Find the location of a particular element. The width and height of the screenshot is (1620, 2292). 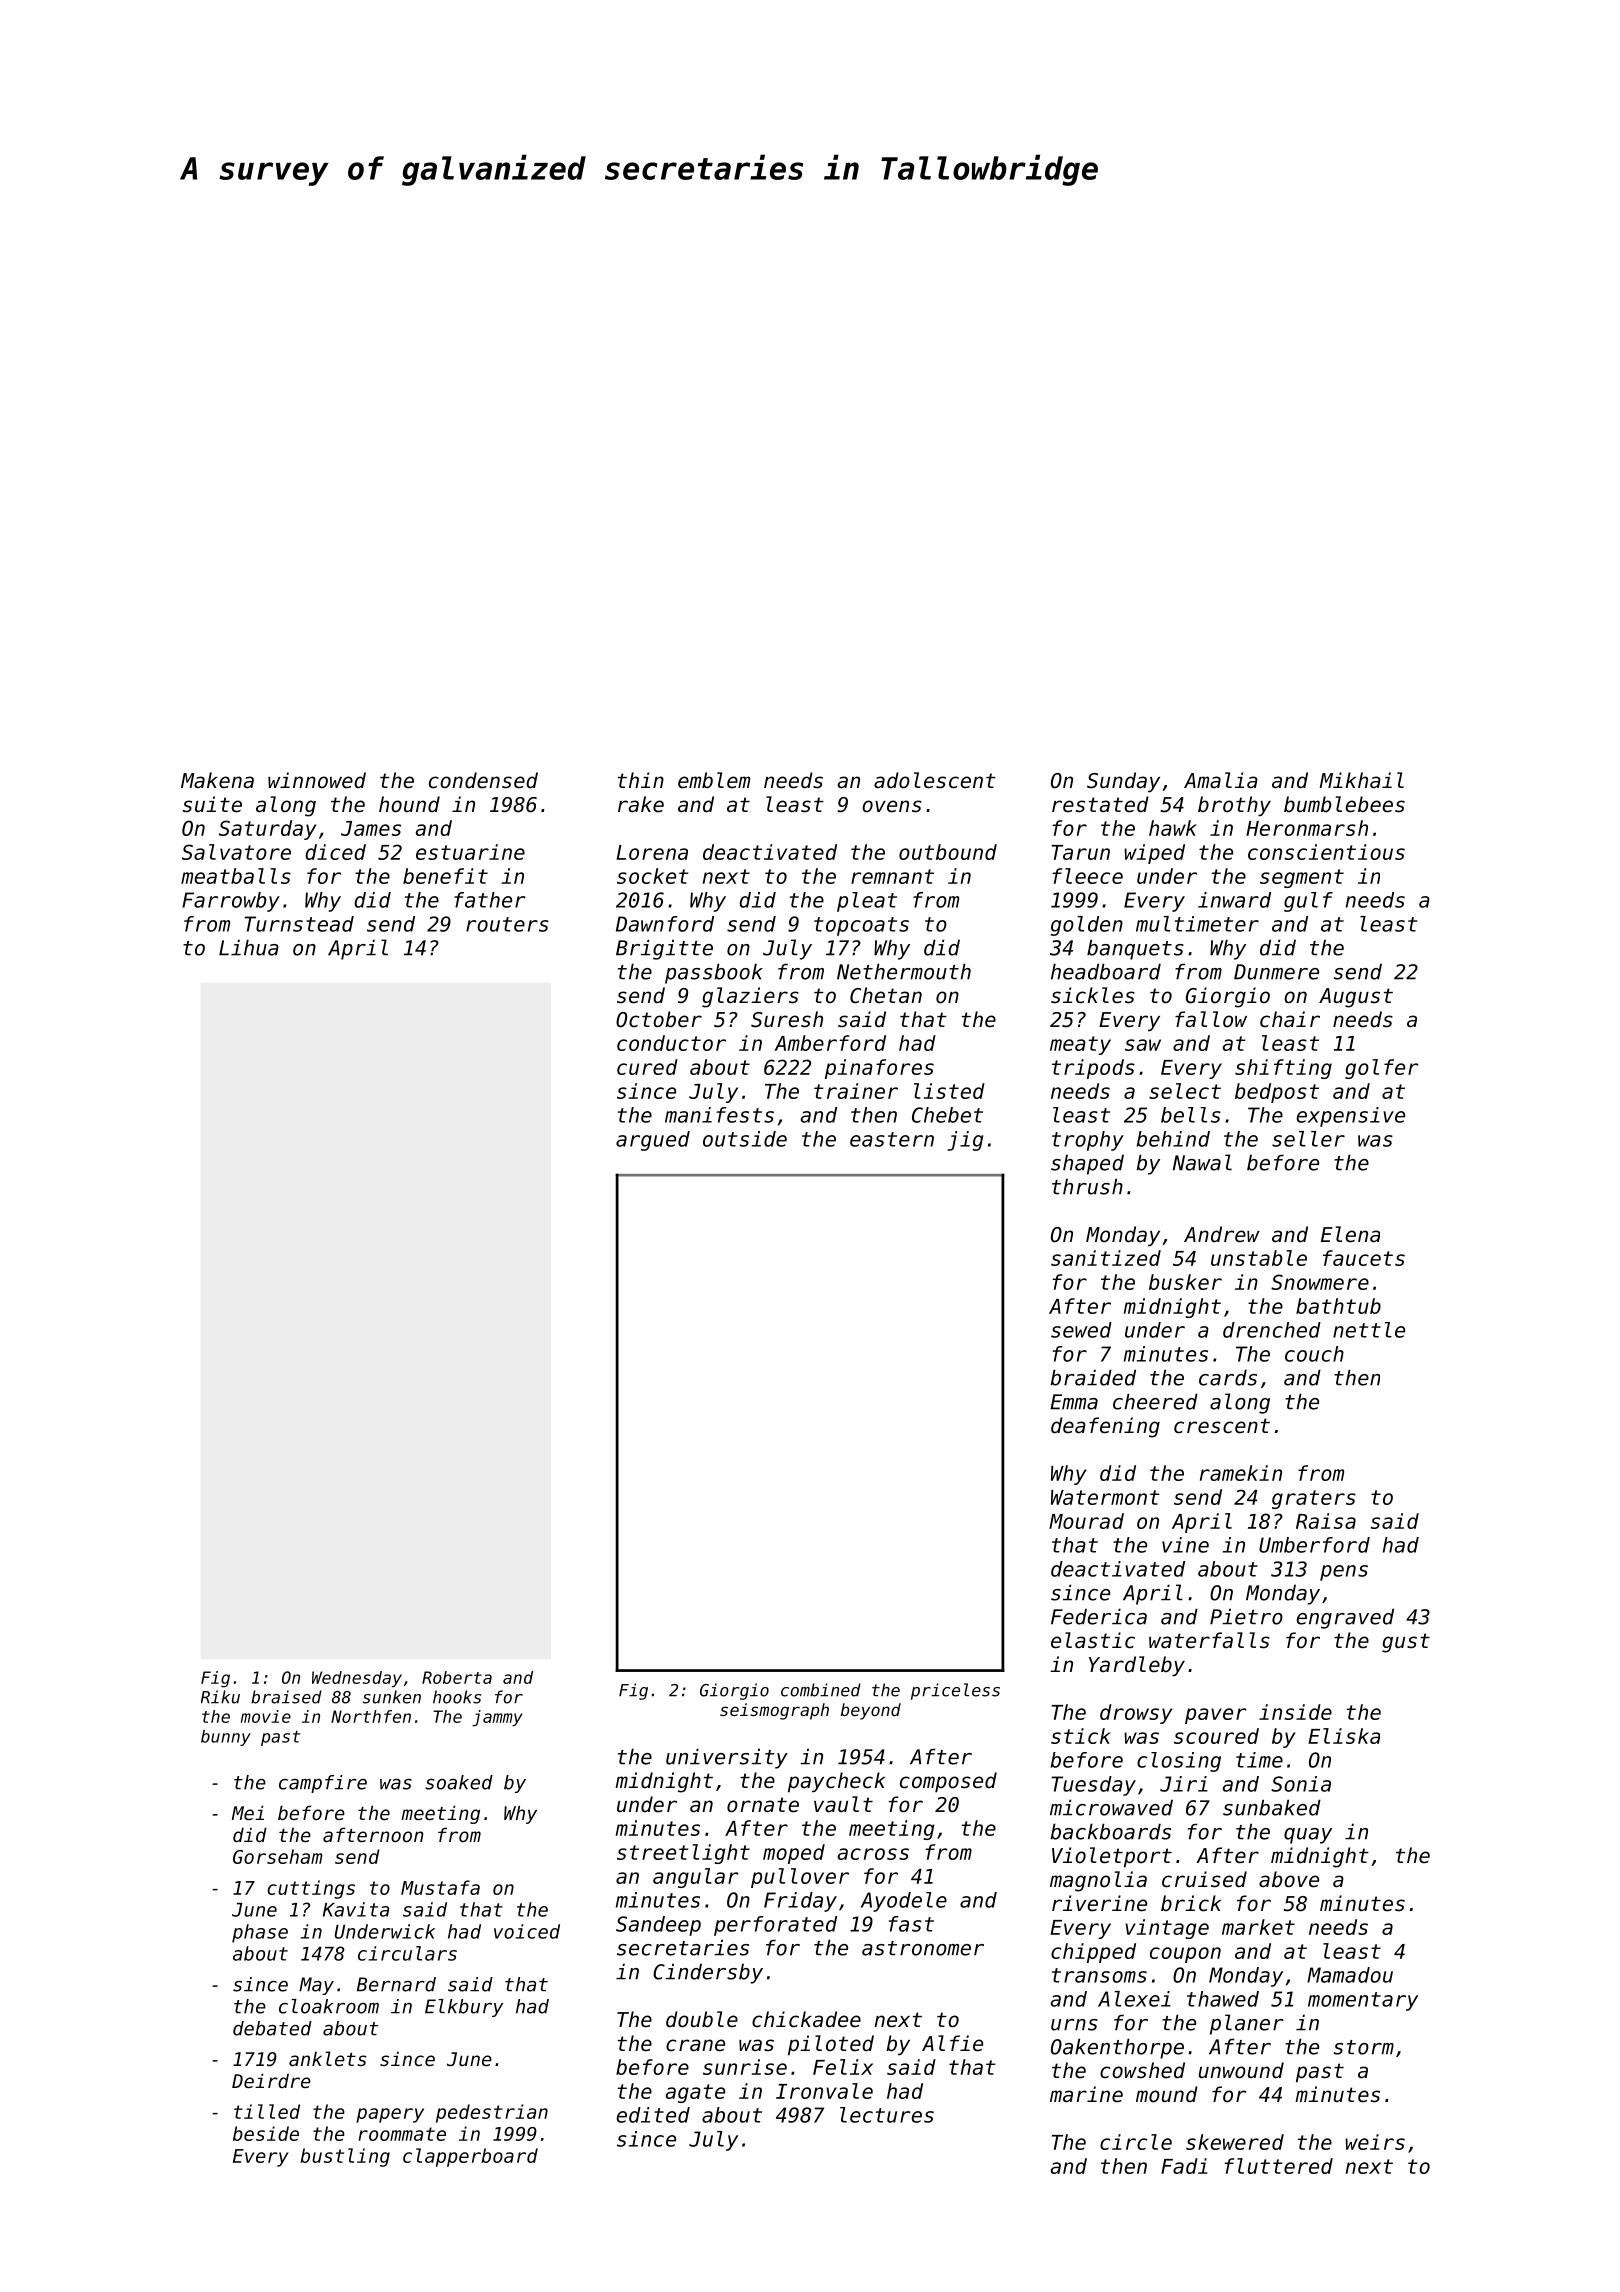

thrush is located at coordinates (1087, 1186).
